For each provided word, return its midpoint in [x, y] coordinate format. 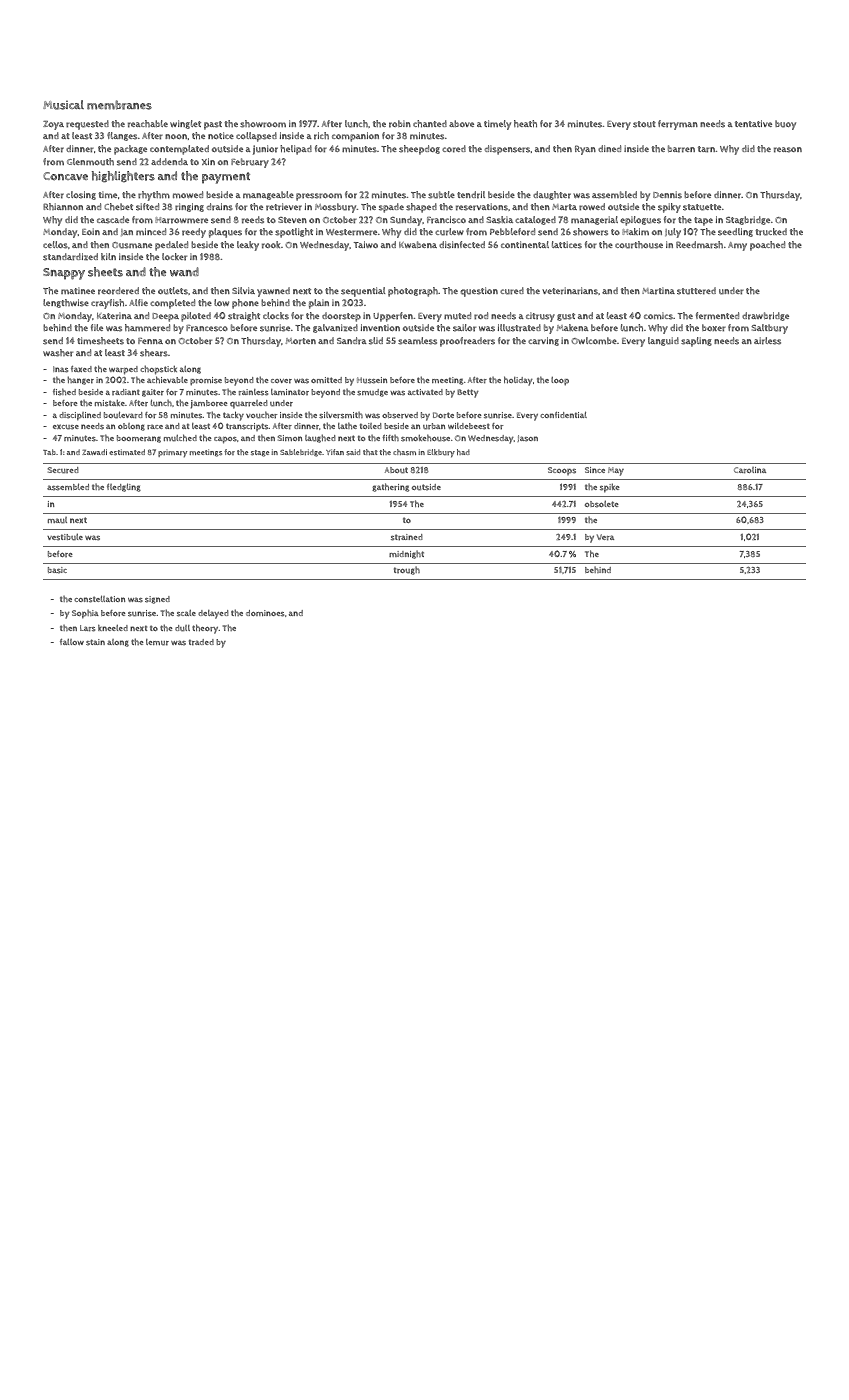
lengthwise [66, 303]
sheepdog [419, 150]
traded [201, 642]
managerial [594, 220]
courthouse [639, 245]
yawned [273, 292]
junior [265, 150]
